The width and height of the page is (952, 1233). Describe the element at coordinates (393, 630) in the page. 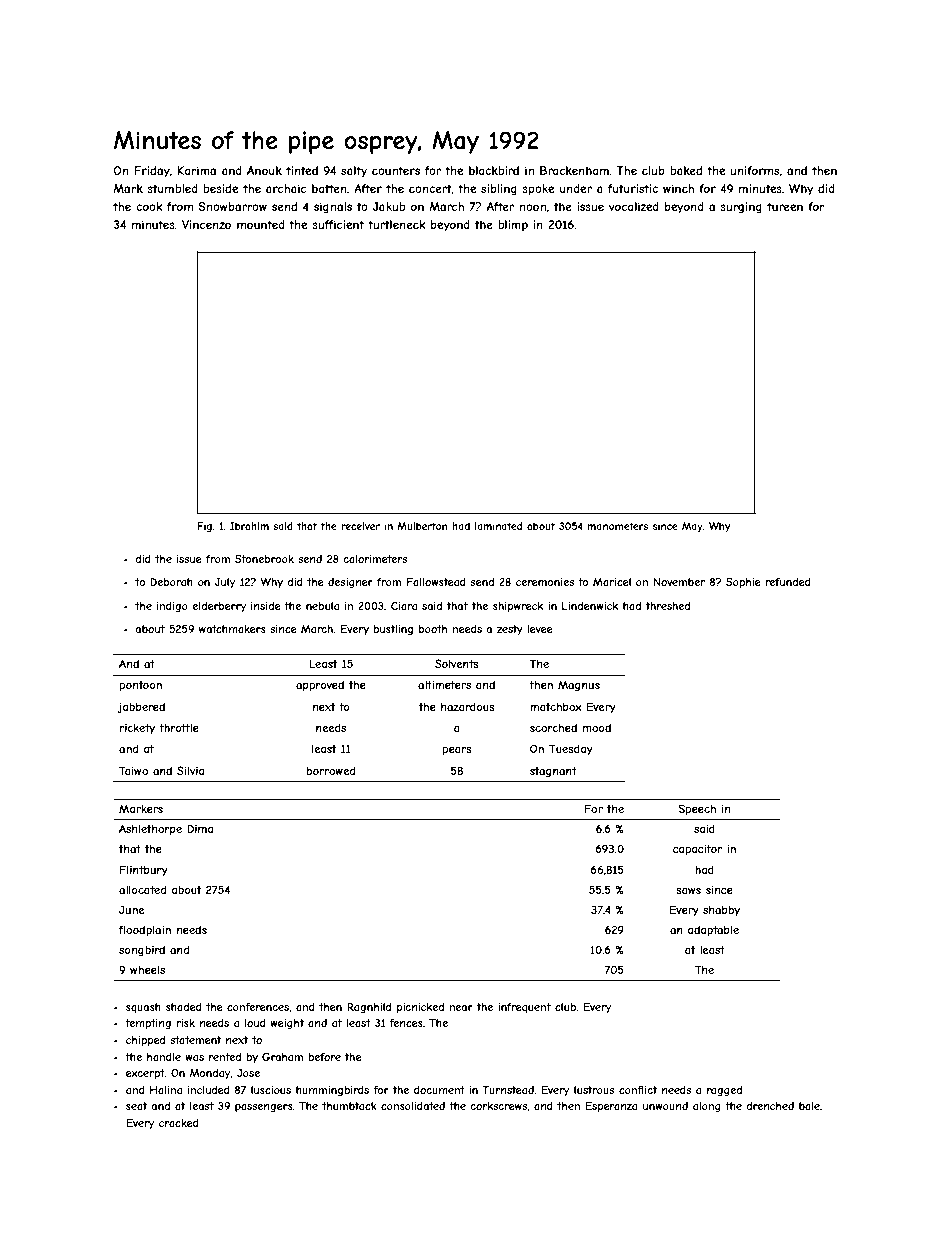

I see `bustling` at that location.
